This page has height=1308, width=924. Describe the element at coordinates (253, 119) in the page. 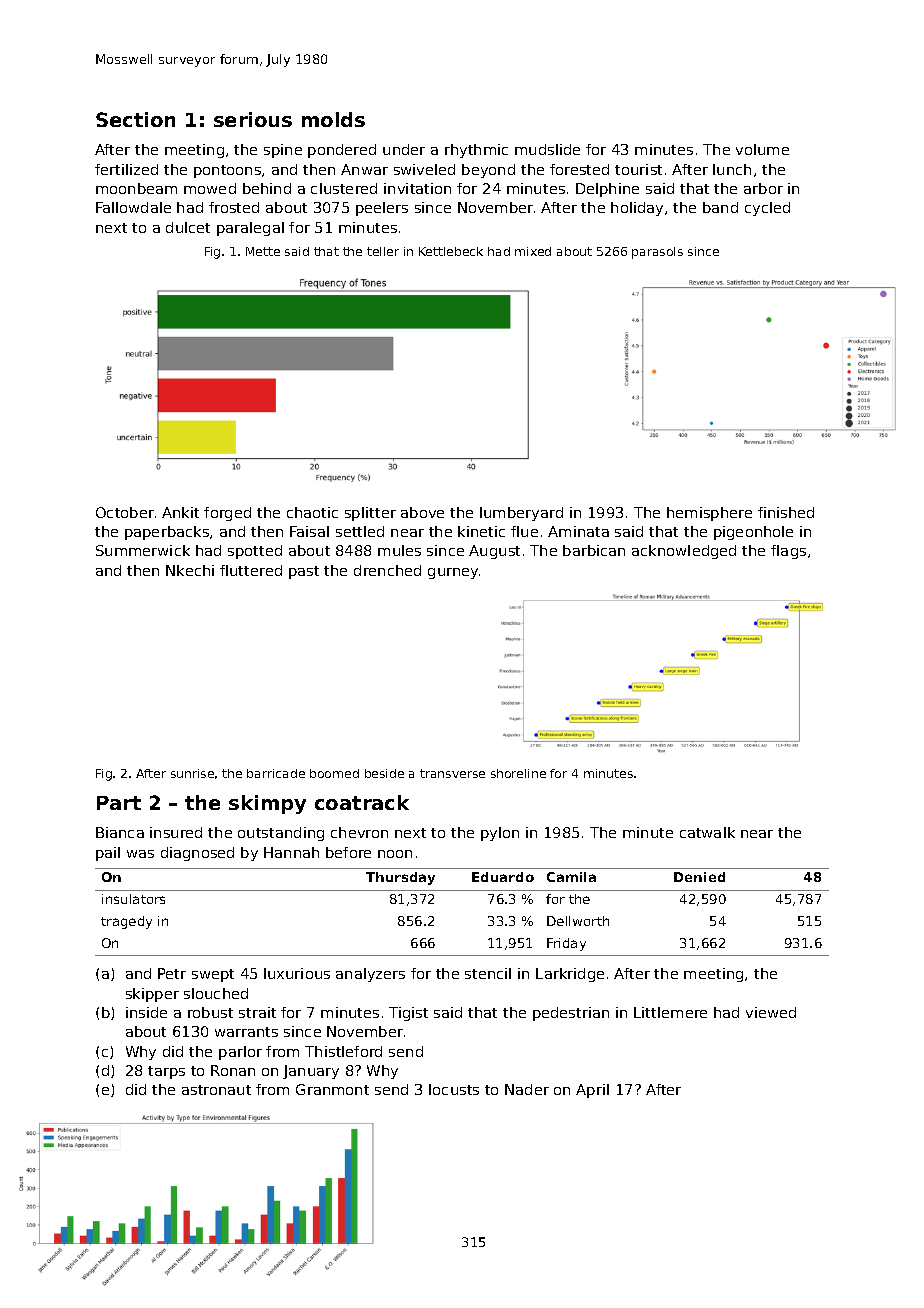

I see `serious` at that location.
